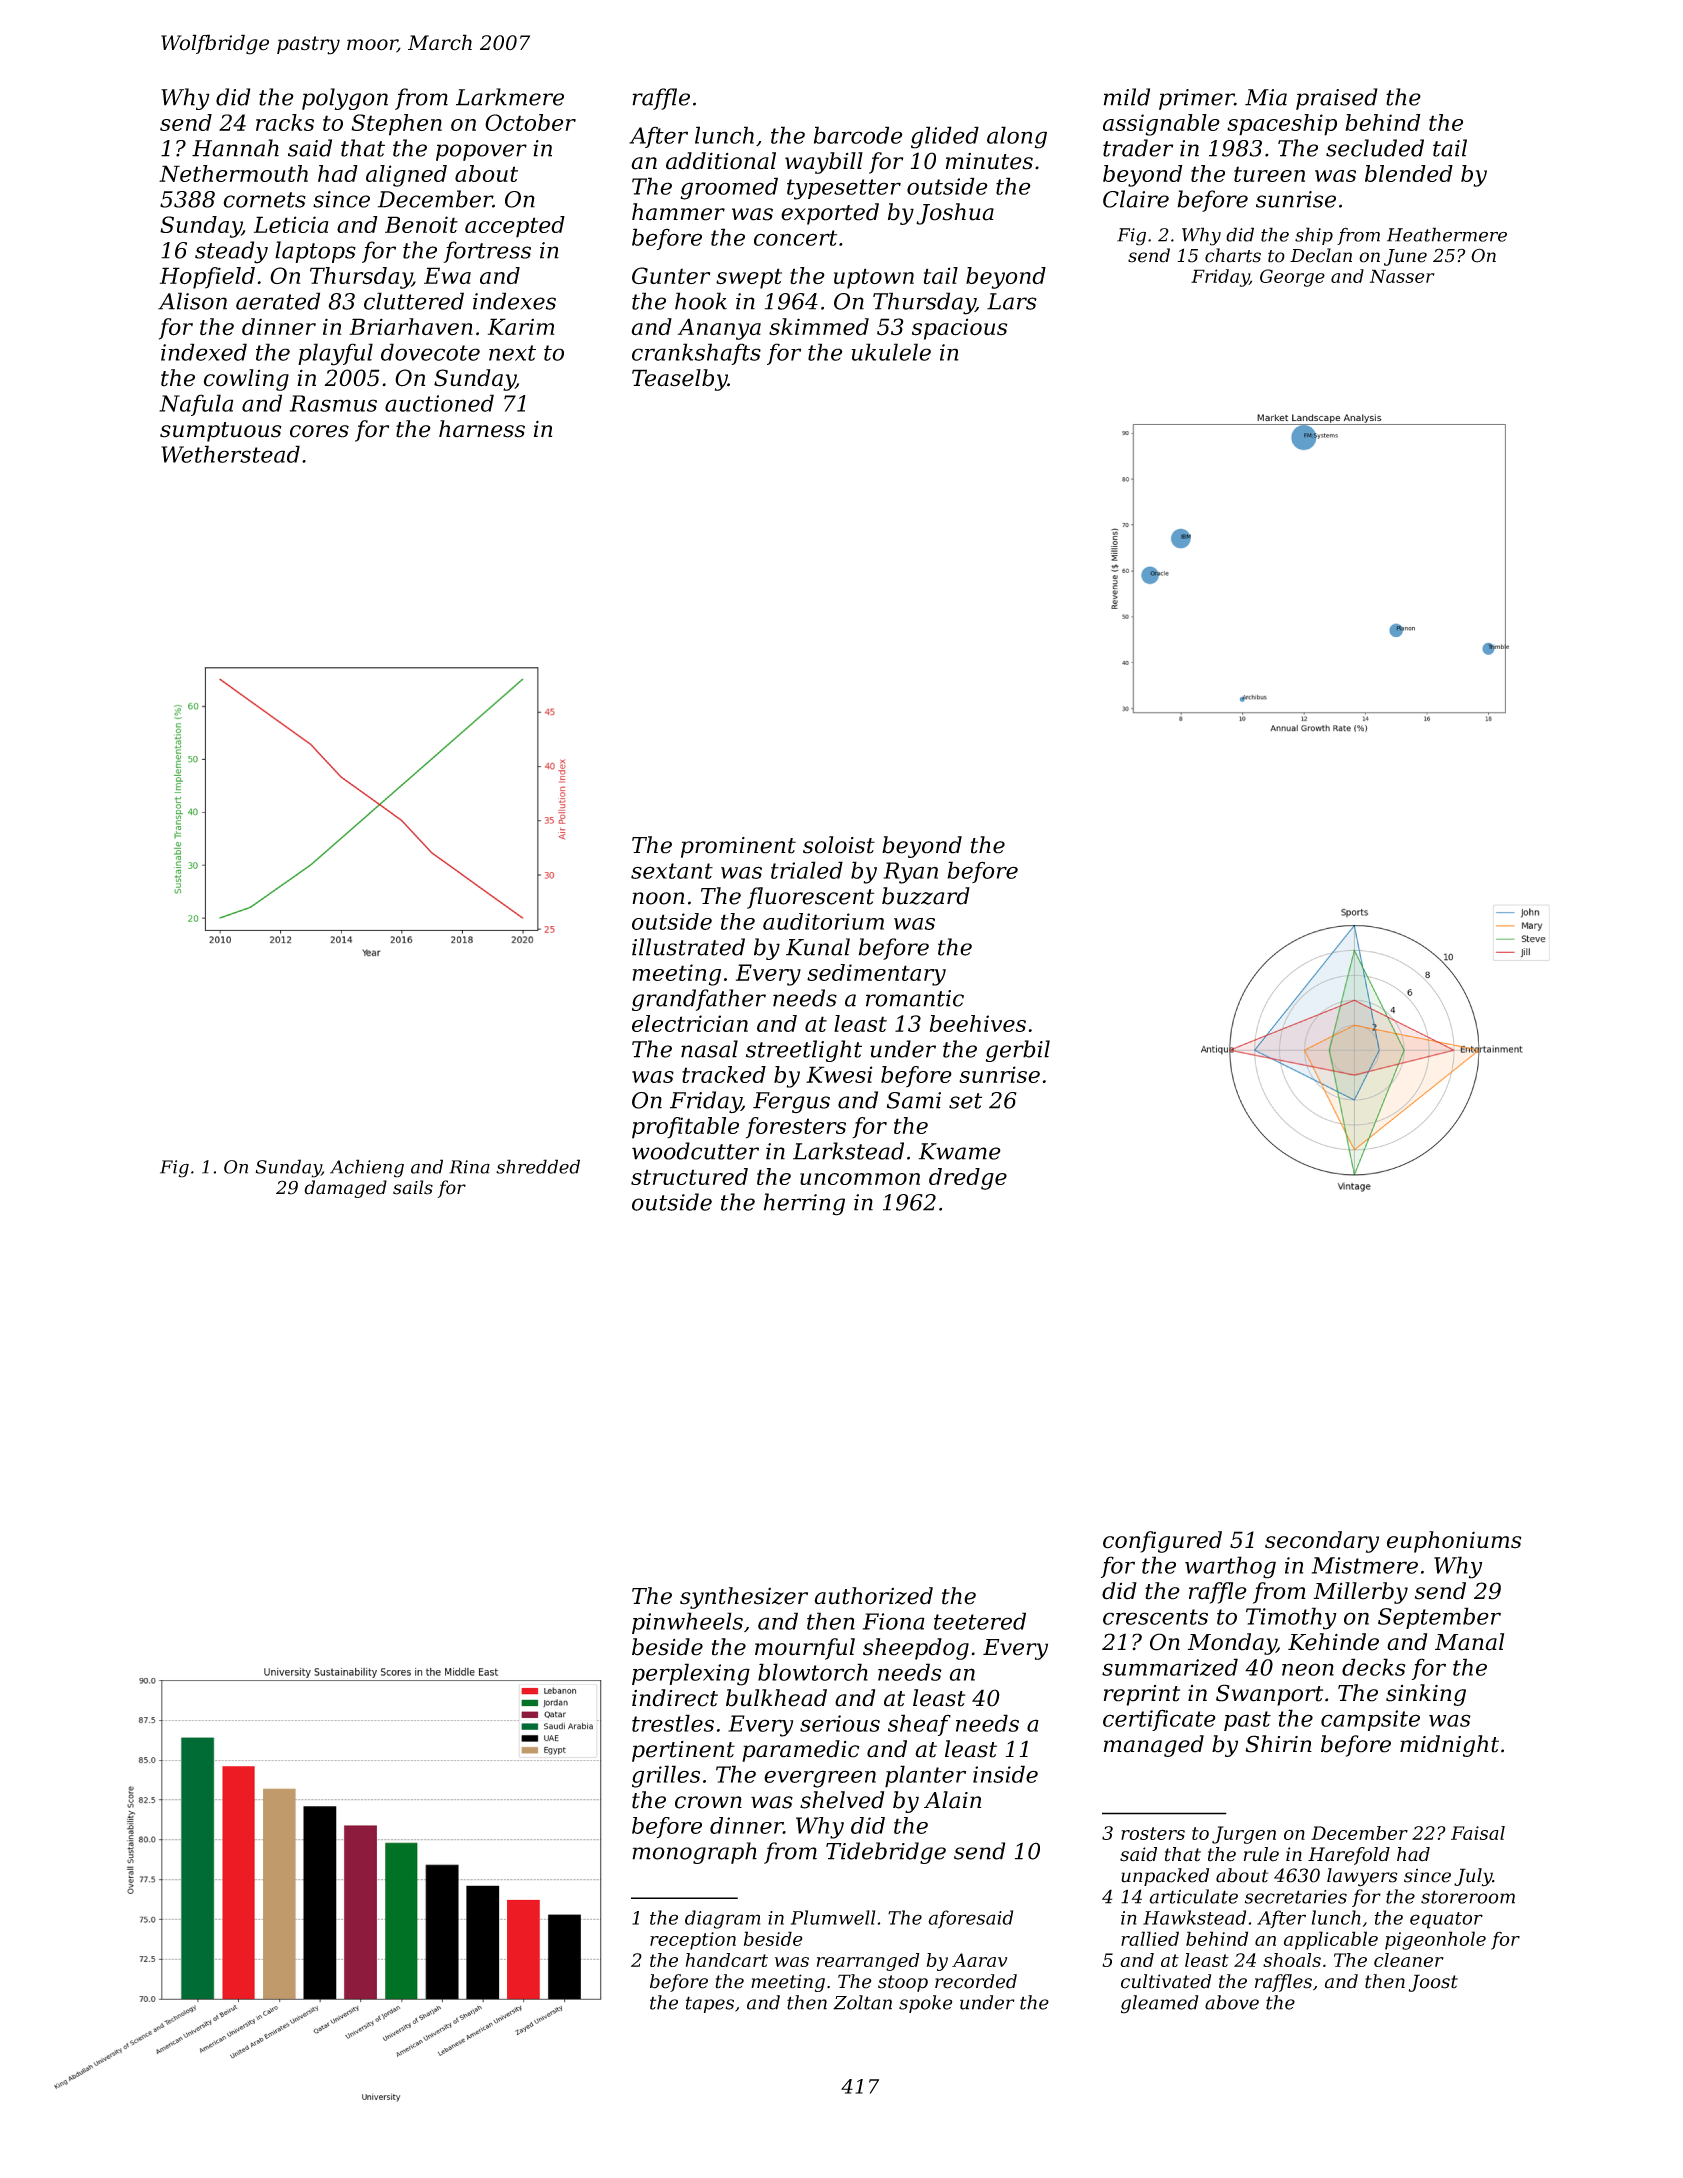 The height and width of the document is (2178, 1683). What do you see at coordinates (960, 329) in the document?
I see `spacious` at bounding box center [960, 329].
